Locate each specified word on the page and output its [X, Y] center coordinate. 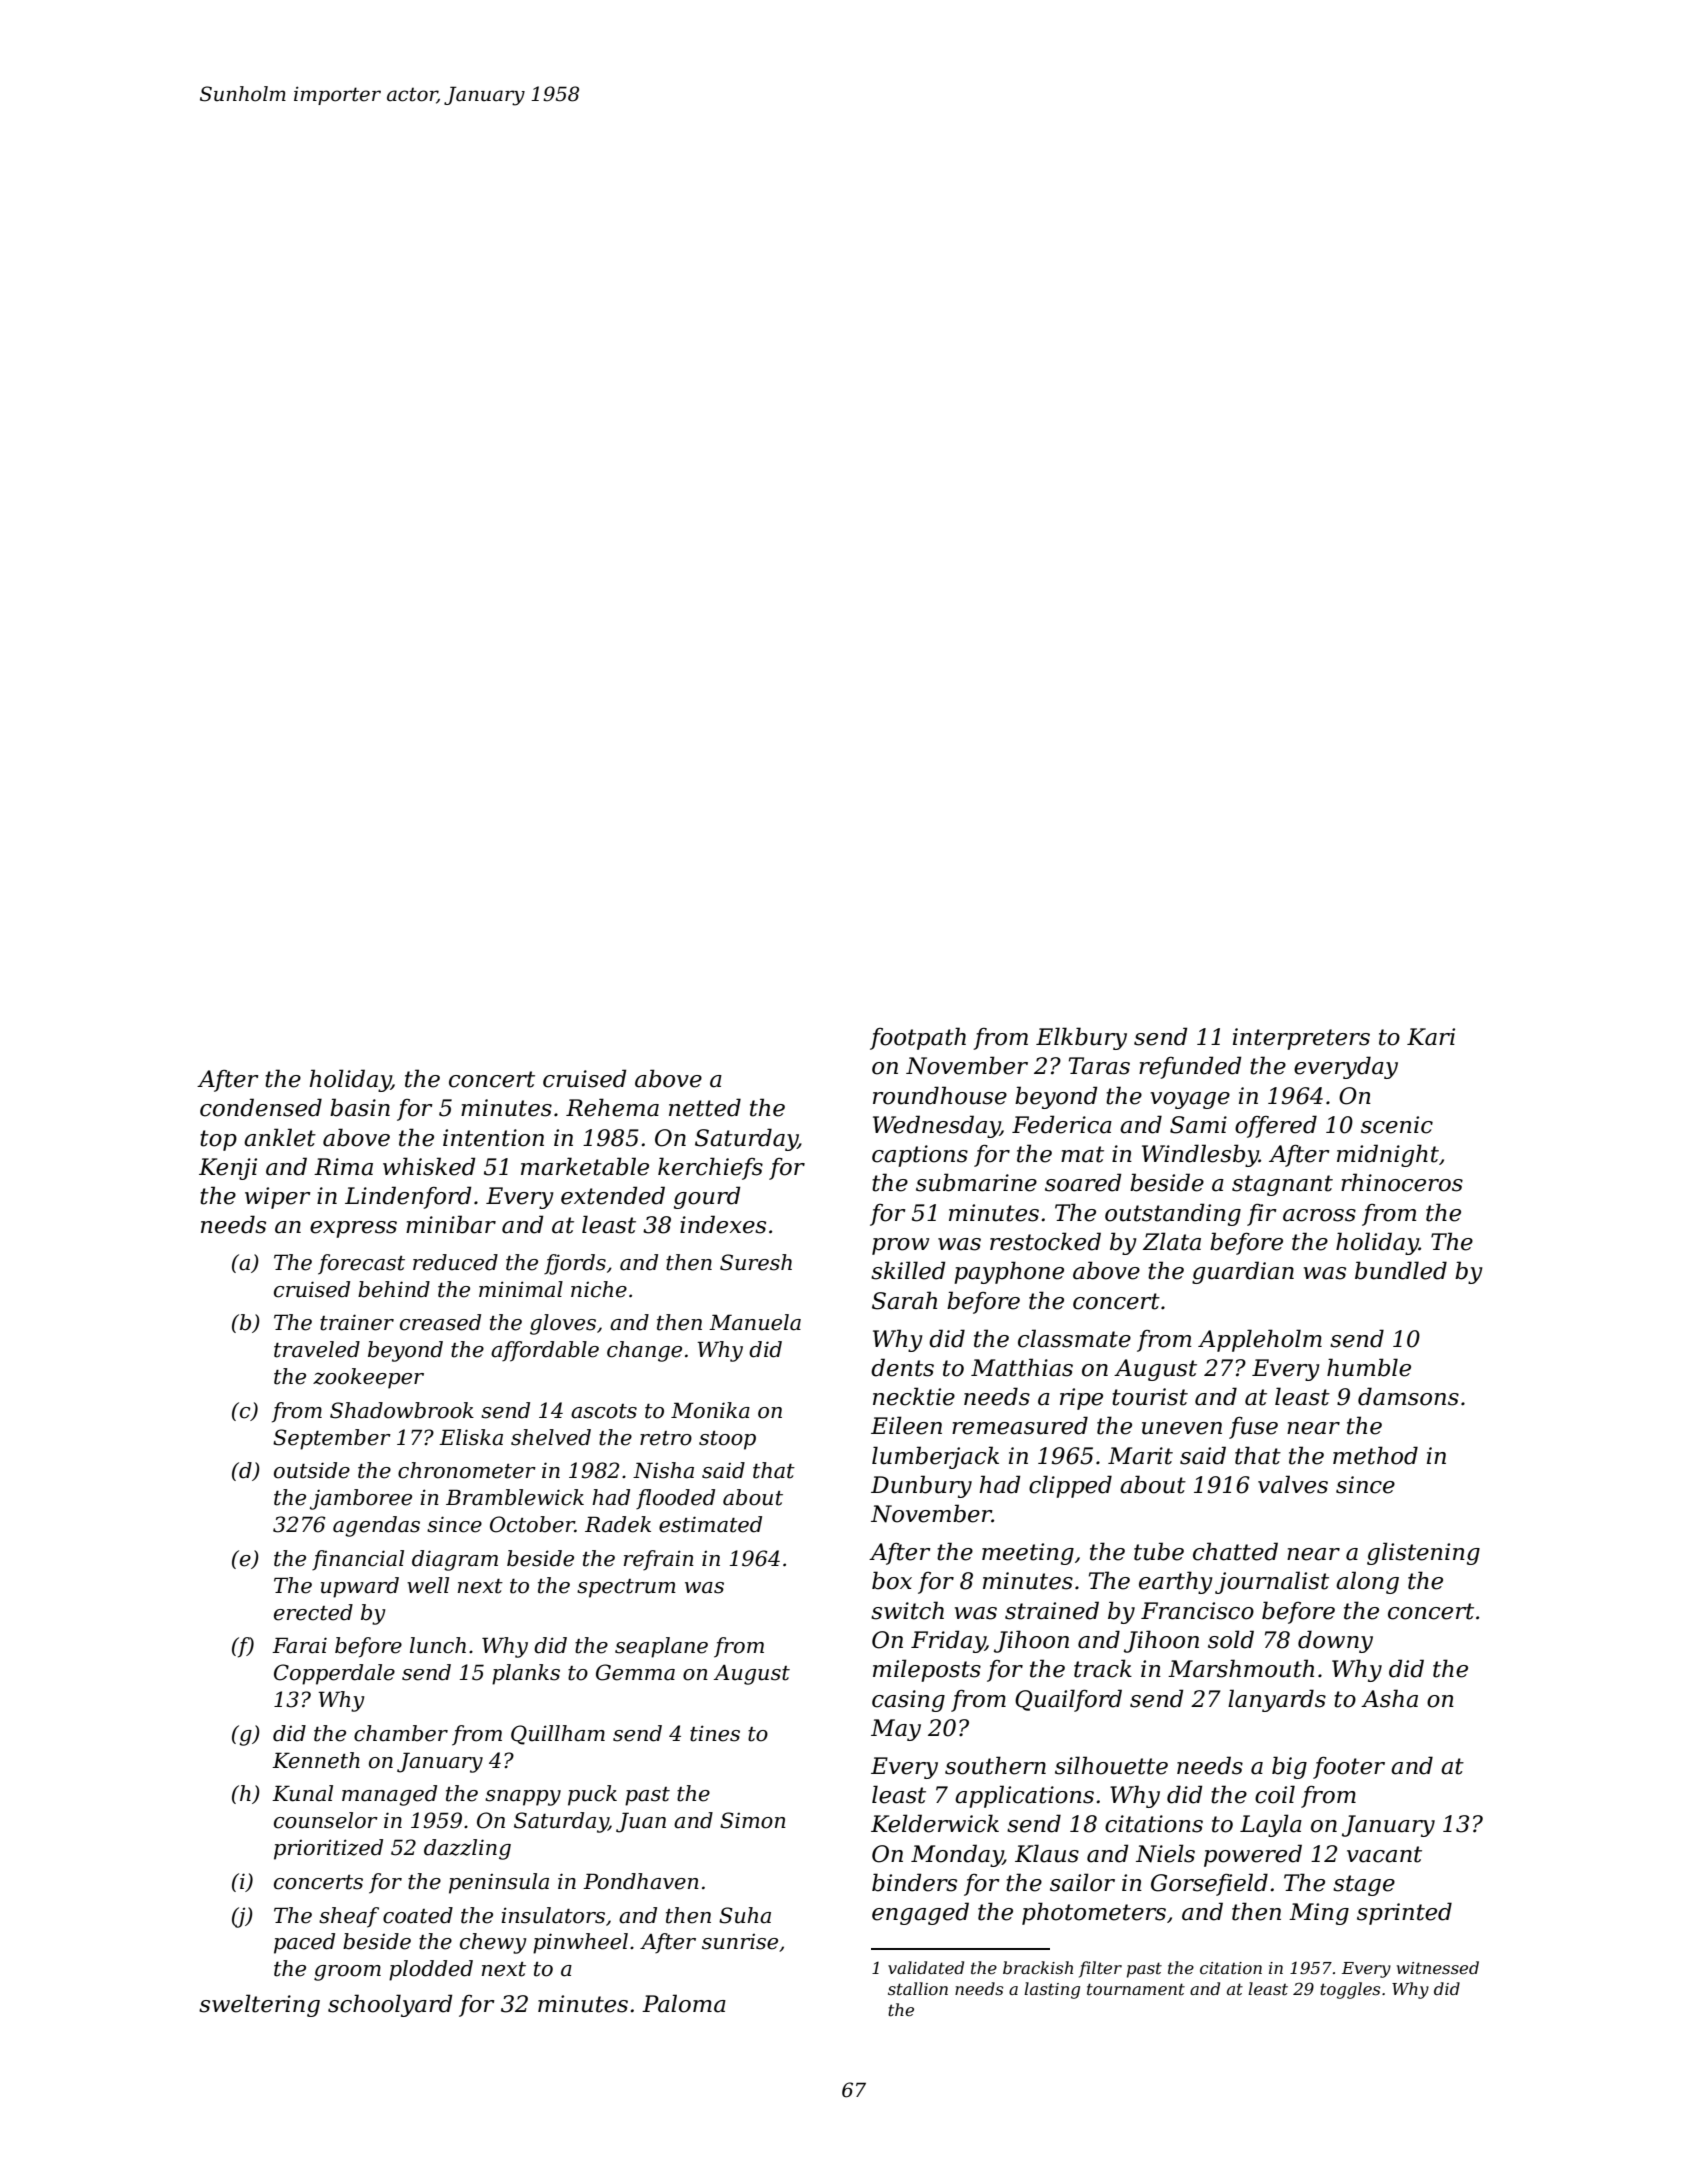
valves [1293, 1484]
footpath [918, 1038]
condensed [261, 1107]
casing [908, 1701]
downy [1335, 1641]
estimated [710, 1524]
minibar [451, 1224]
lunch [438, 1645]
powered [1253, 1855]
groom [347, 1973]
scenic [1397, 1125]
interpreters [1301, 1039]
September [332, 1439]
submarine [976, 1182]
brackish [1038, 1967]
